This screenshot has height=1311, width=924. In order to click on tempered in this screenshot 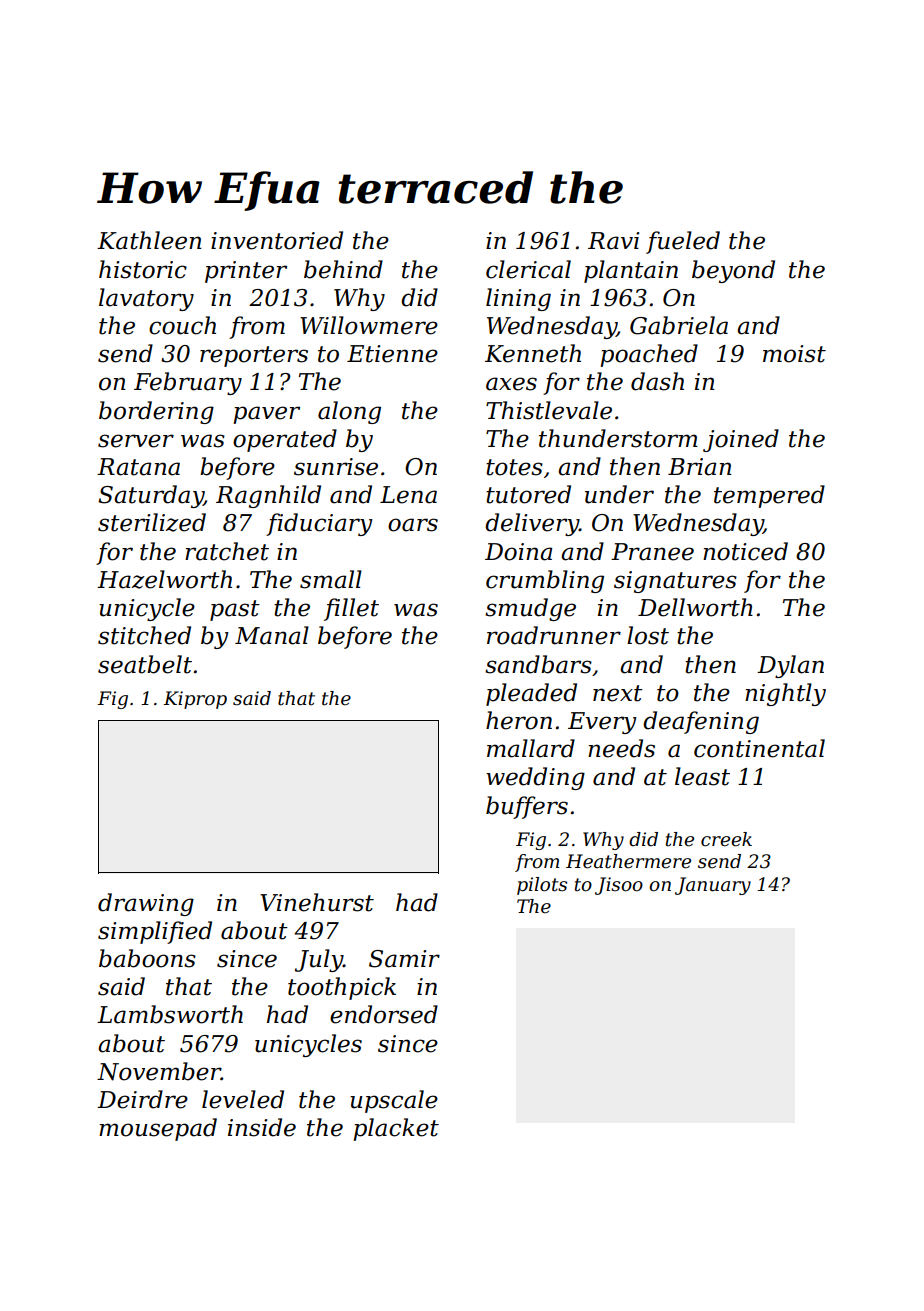, I will do `click(769, 496)`.
